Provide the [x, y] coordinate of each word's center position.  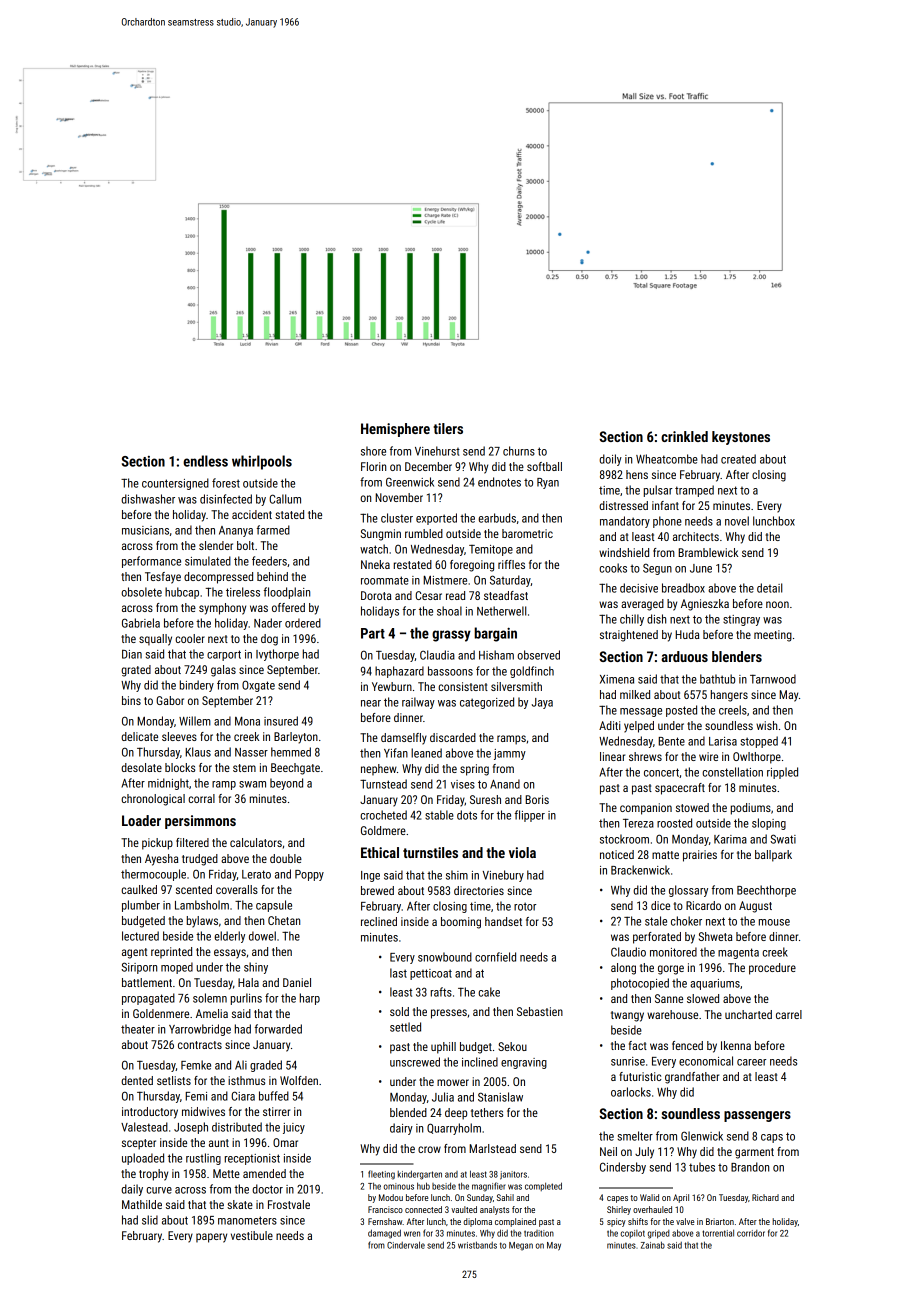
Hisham [496, 655]
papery [211, 1238]
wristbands [477, 1245]
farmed [273, 530]
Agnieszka [705, 605]
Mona [247, 721]
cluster [397, 518]
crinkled [684, 436]
